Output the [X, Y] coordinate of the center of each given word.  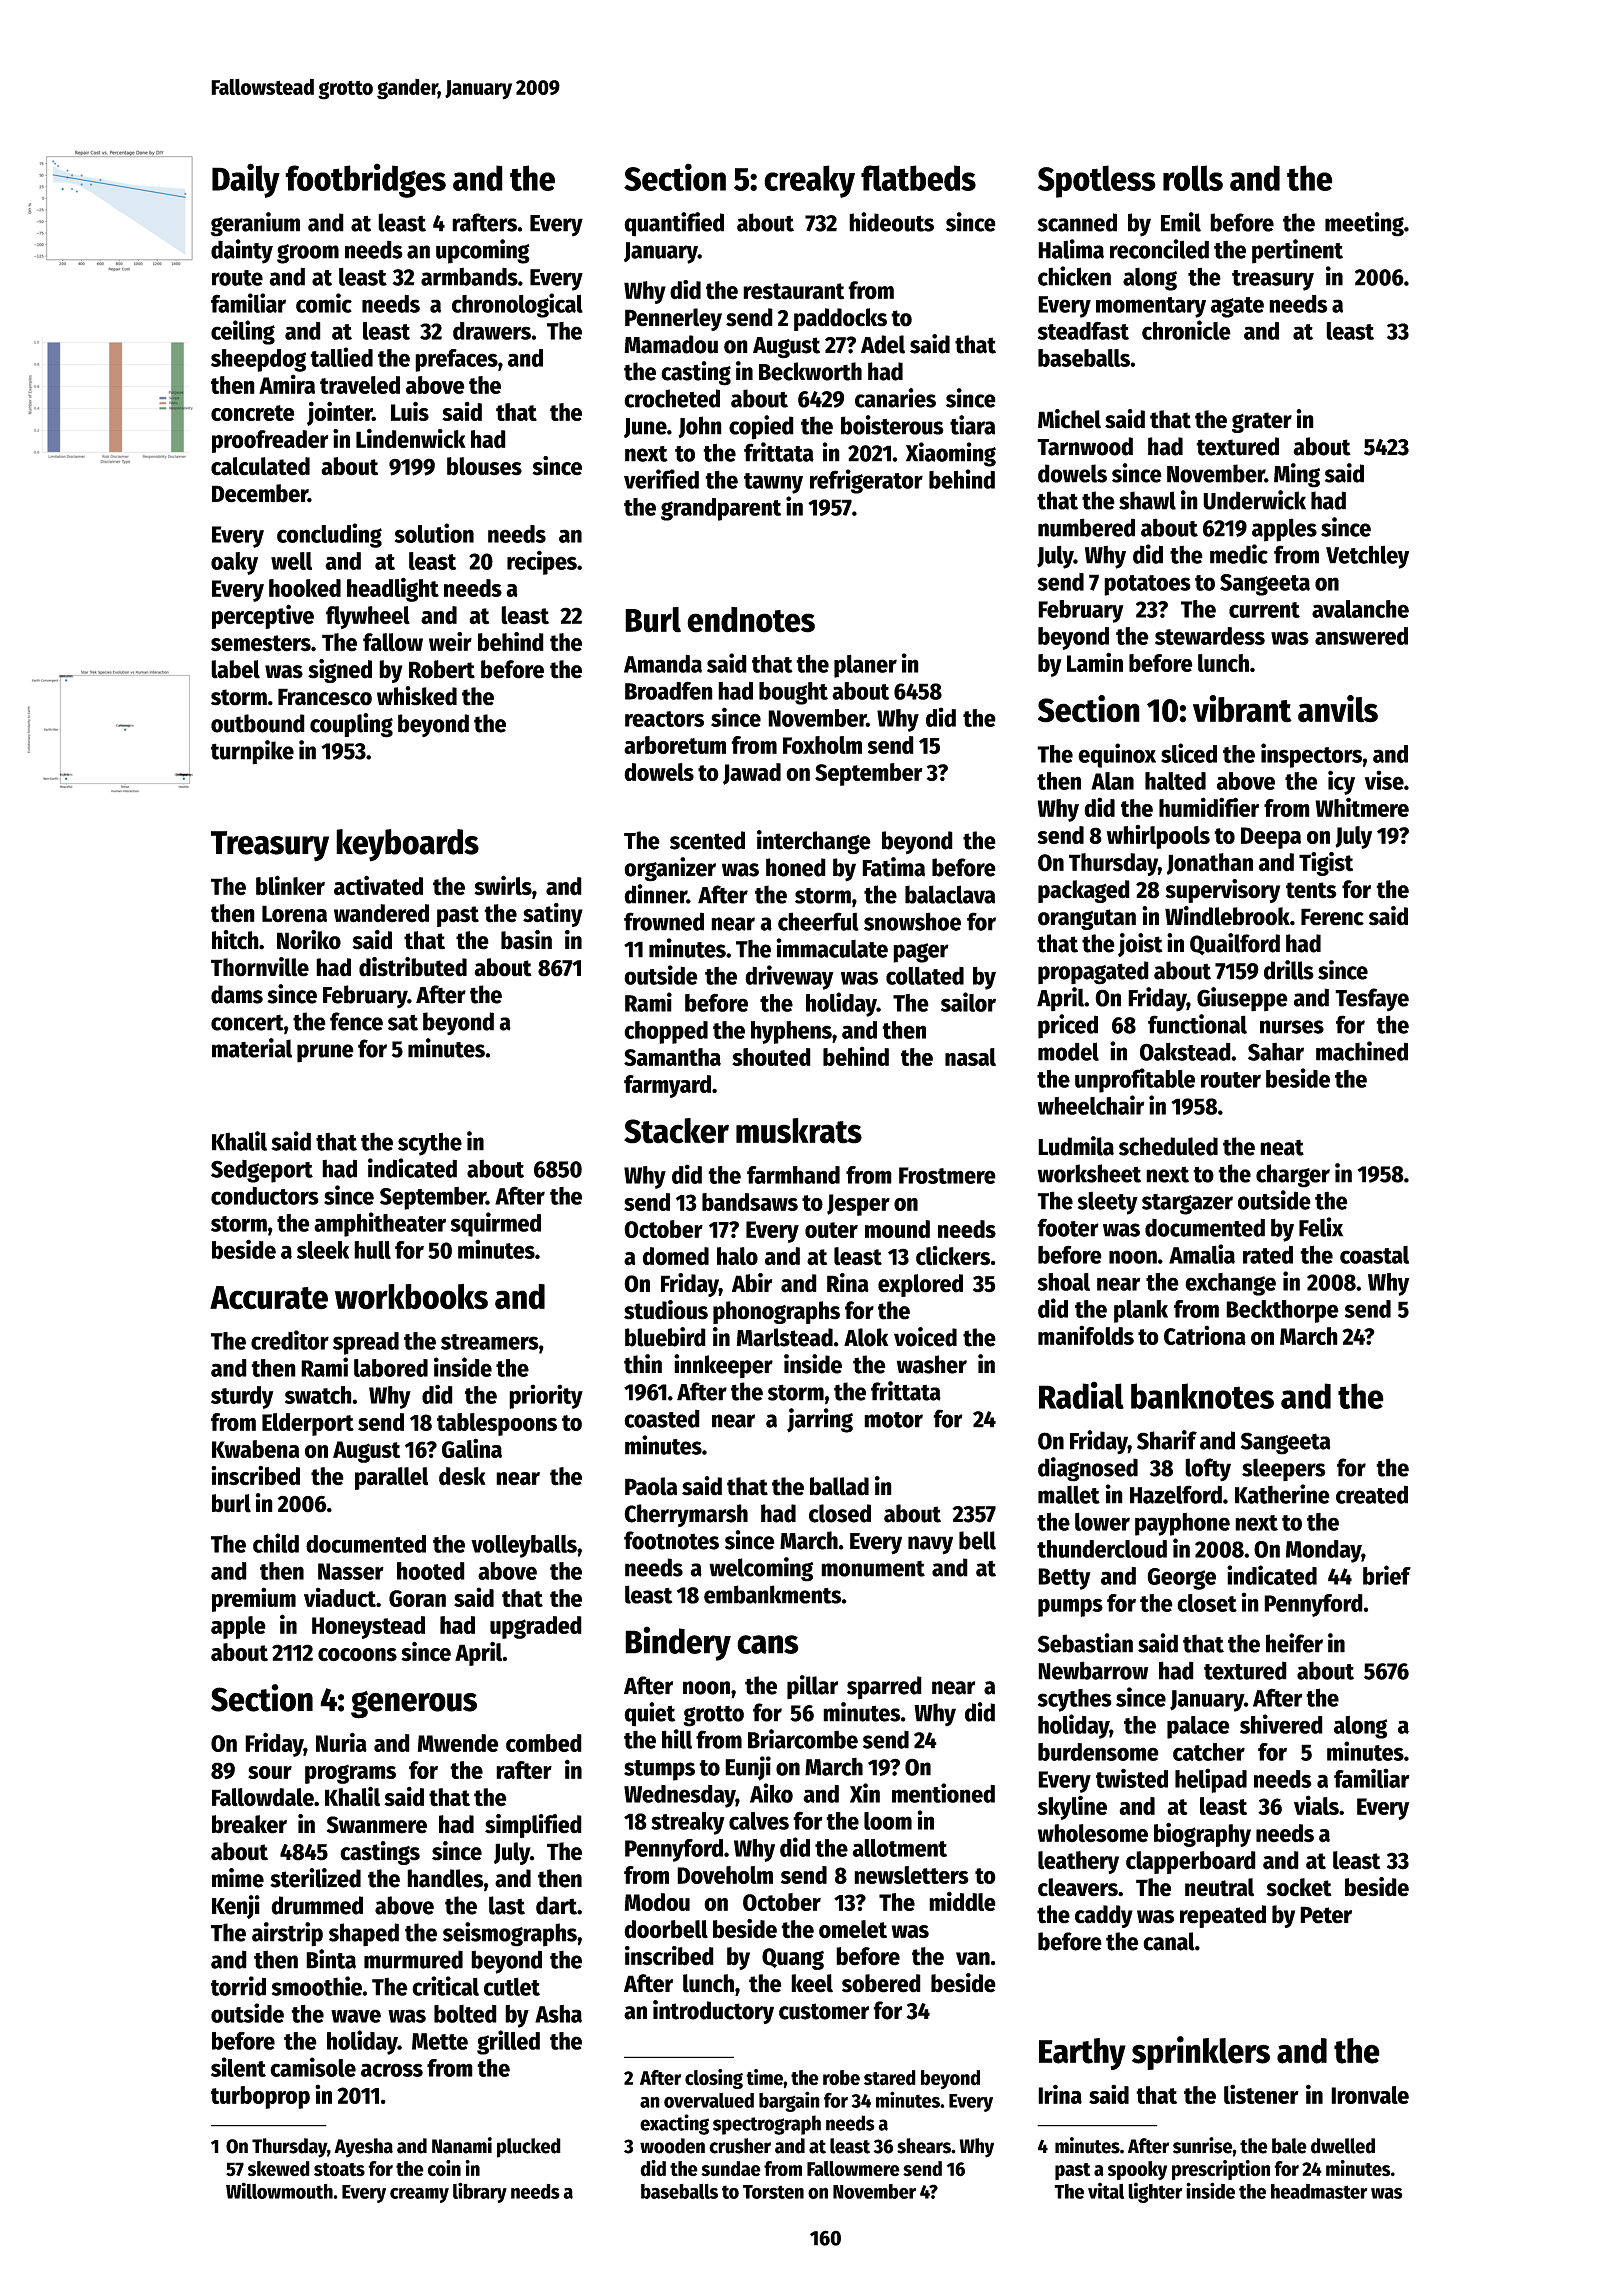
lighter [1155, 2192]
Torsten [773, 2192]
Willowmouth [279, 2190]
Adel [883, 344]
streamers [490, 1342]
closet [1207, 1603]
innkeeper [723, 1366]
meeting [1364, 224]
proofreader [270, 441]
